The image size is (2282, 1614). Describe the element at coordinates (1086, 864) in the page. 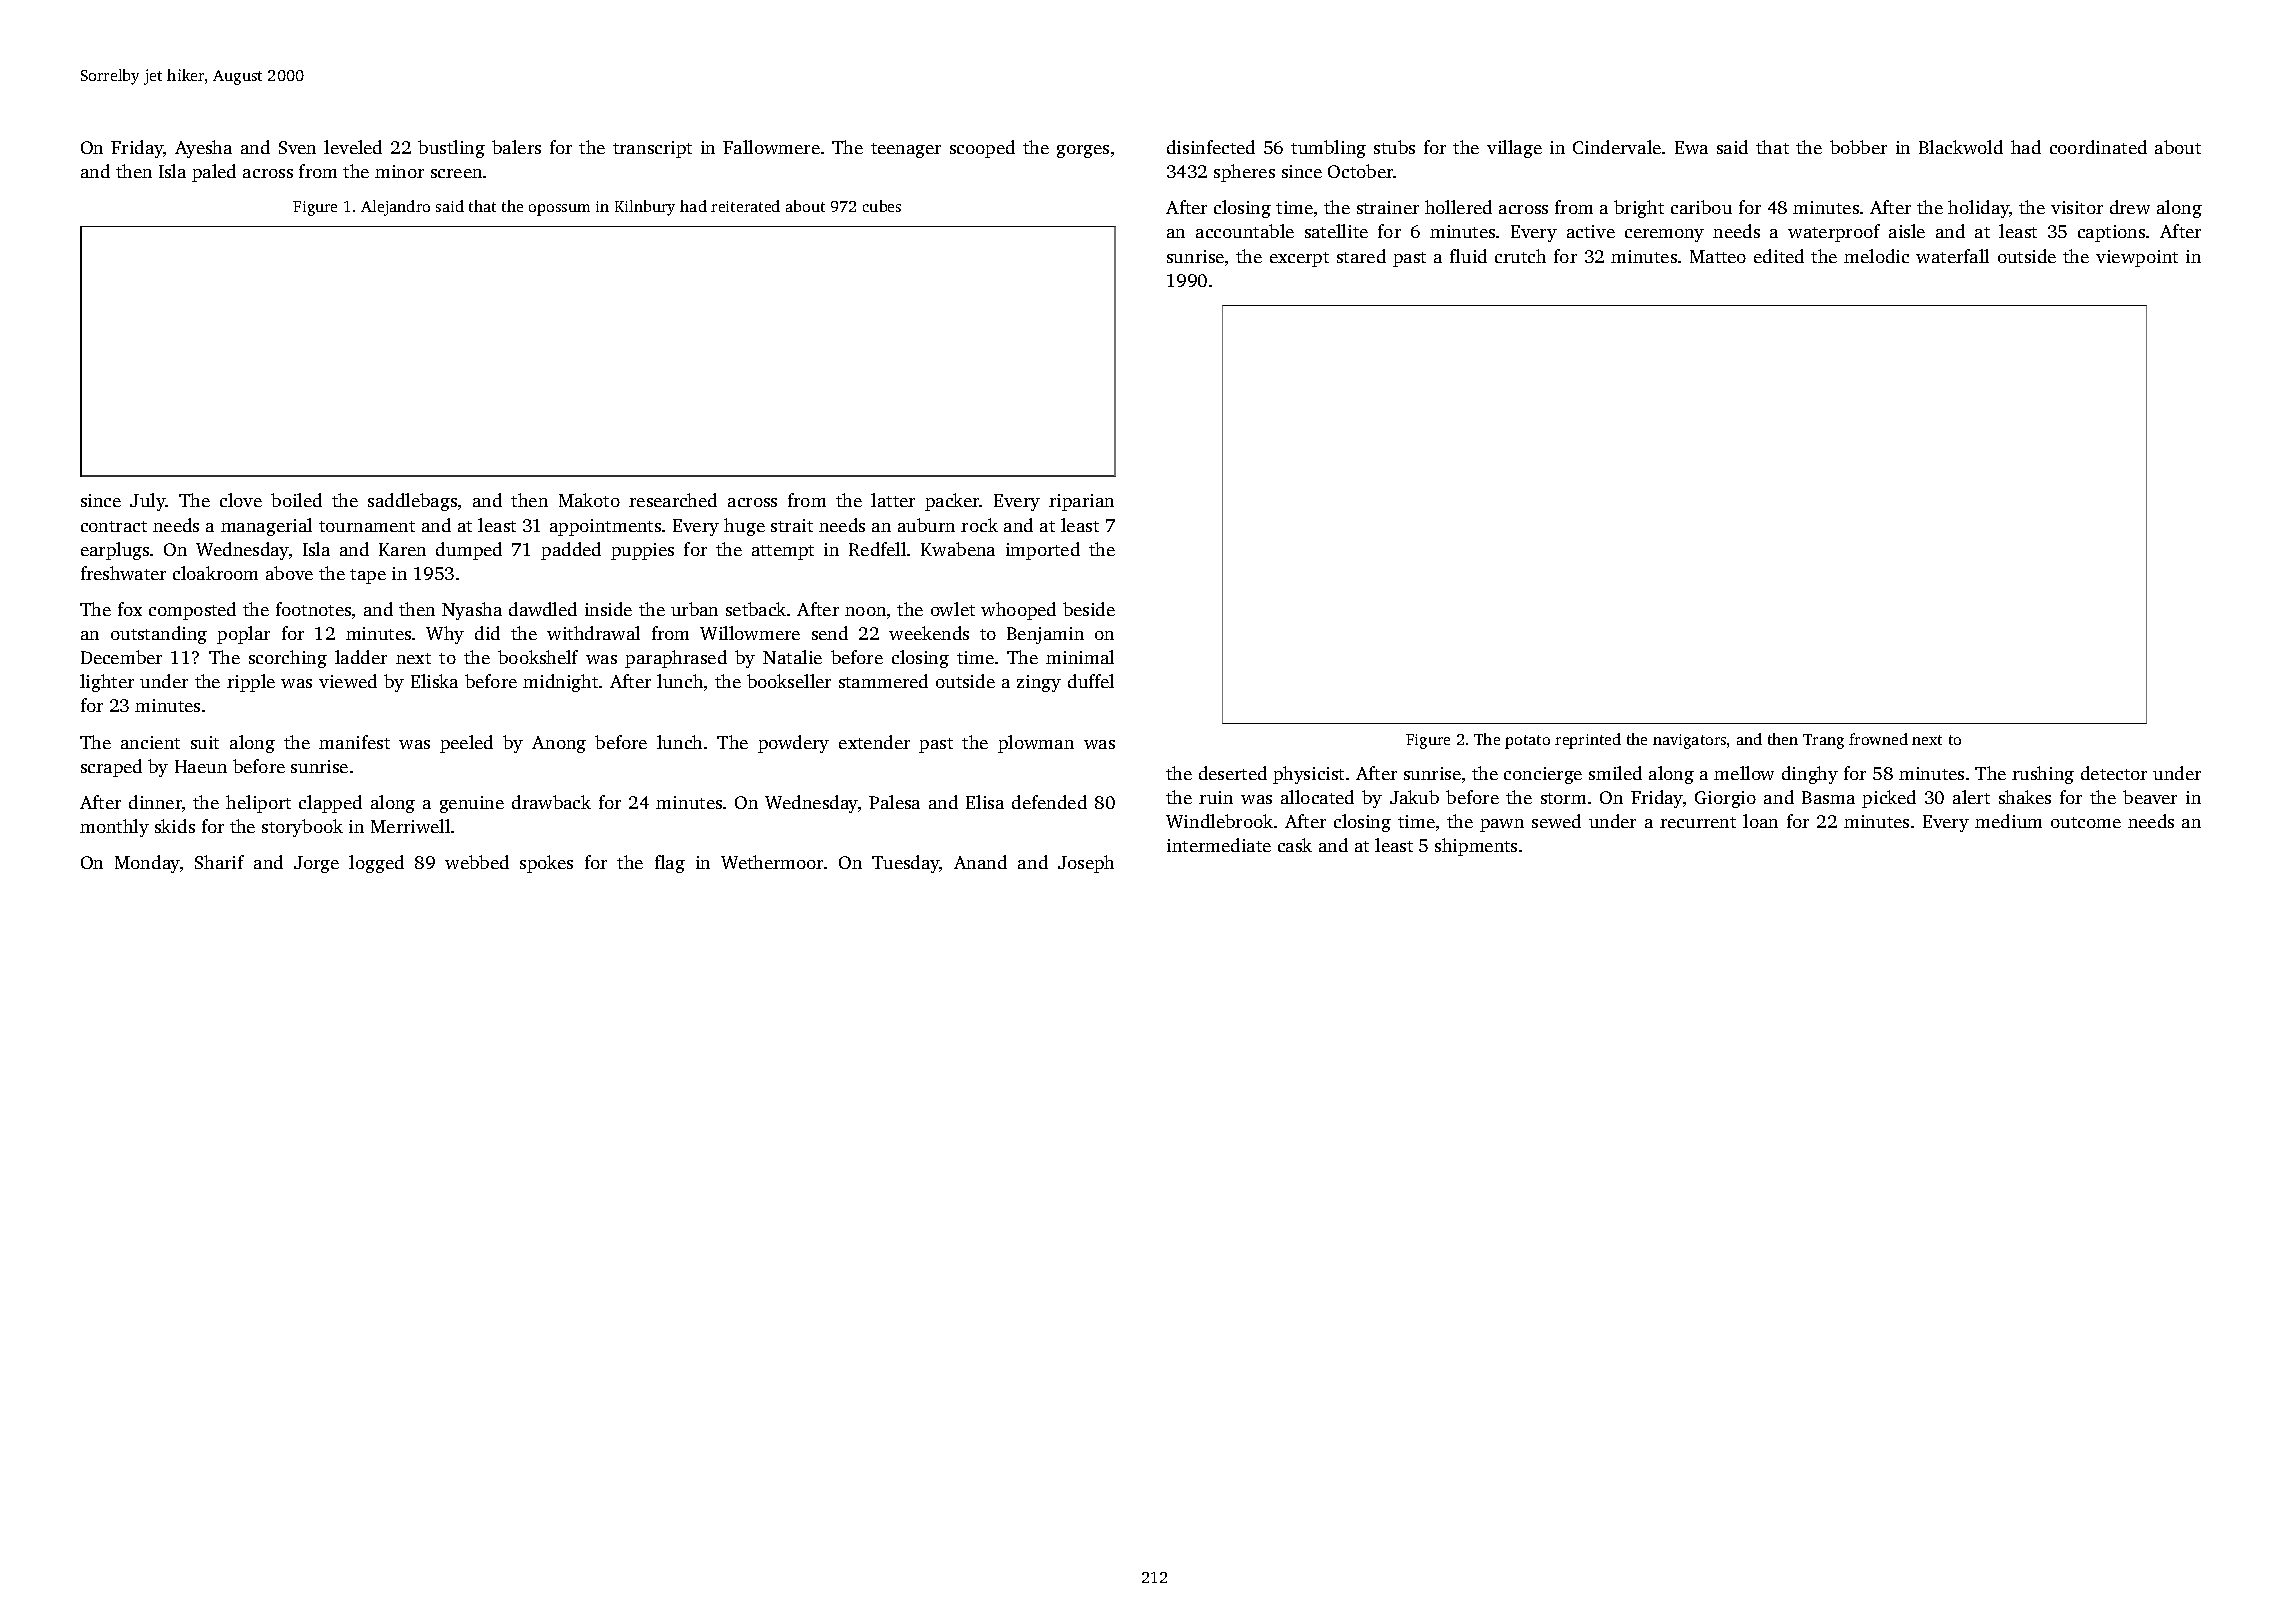

I see `Joseph` at that location.
